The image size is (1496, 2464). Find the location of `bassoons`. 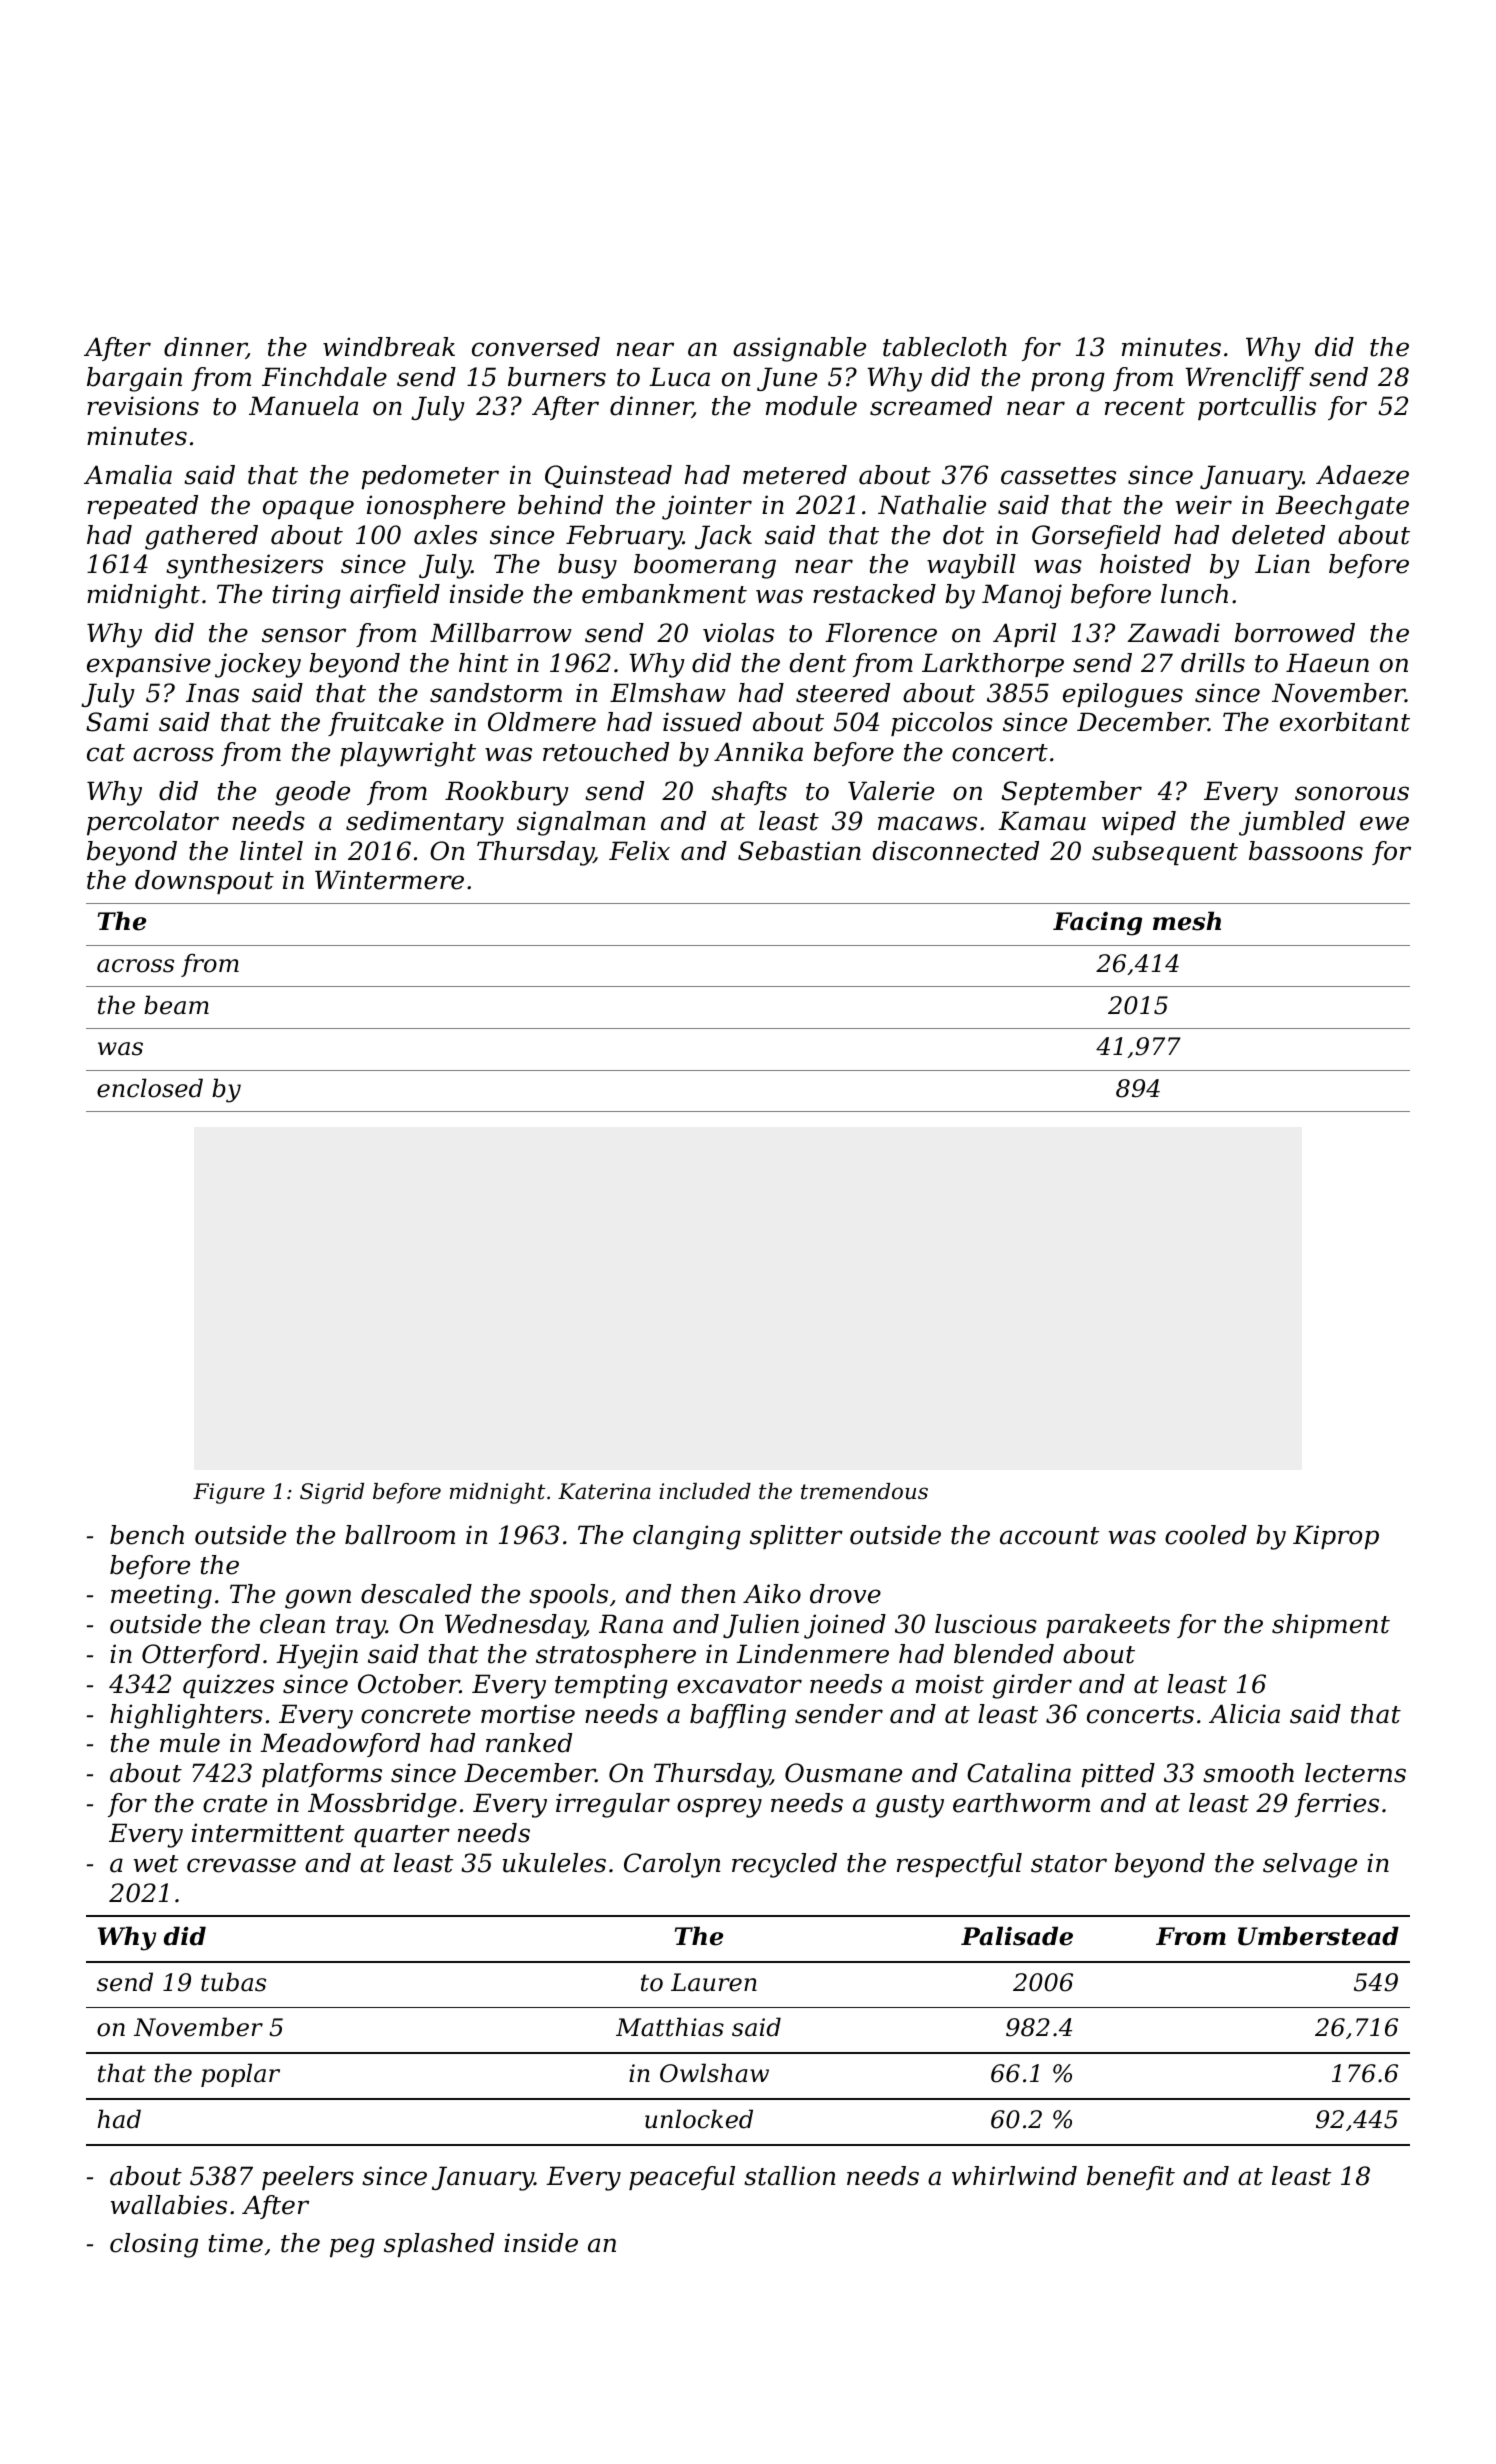

bassoons is located at coordinates (1306, 851).
